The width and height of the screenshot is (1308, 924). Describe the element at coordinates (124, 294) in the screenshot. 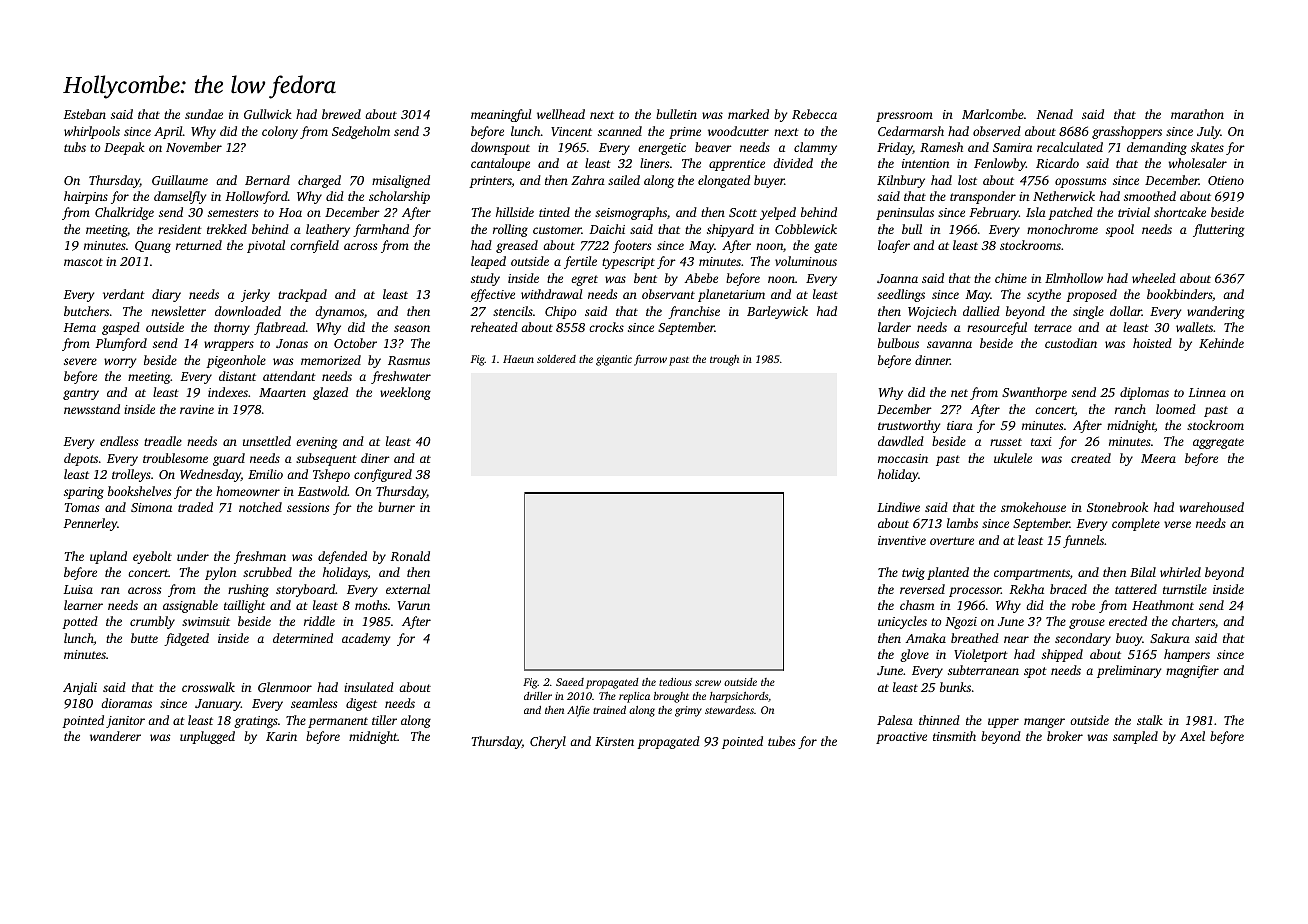

I see `verdant` at that location.
